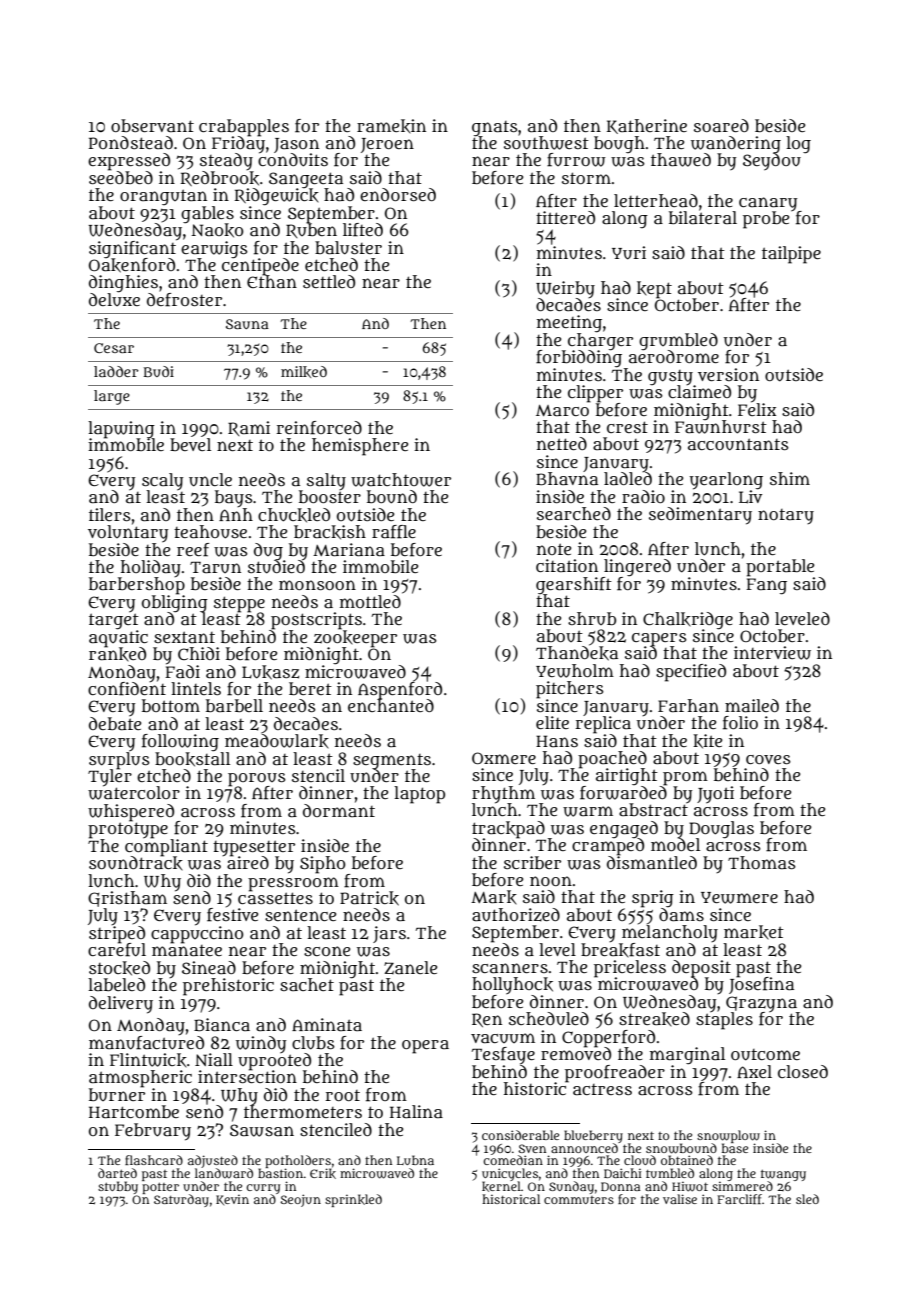  Describe the element at coordinates (193, 550) in the image. I see `reef` at that location.
